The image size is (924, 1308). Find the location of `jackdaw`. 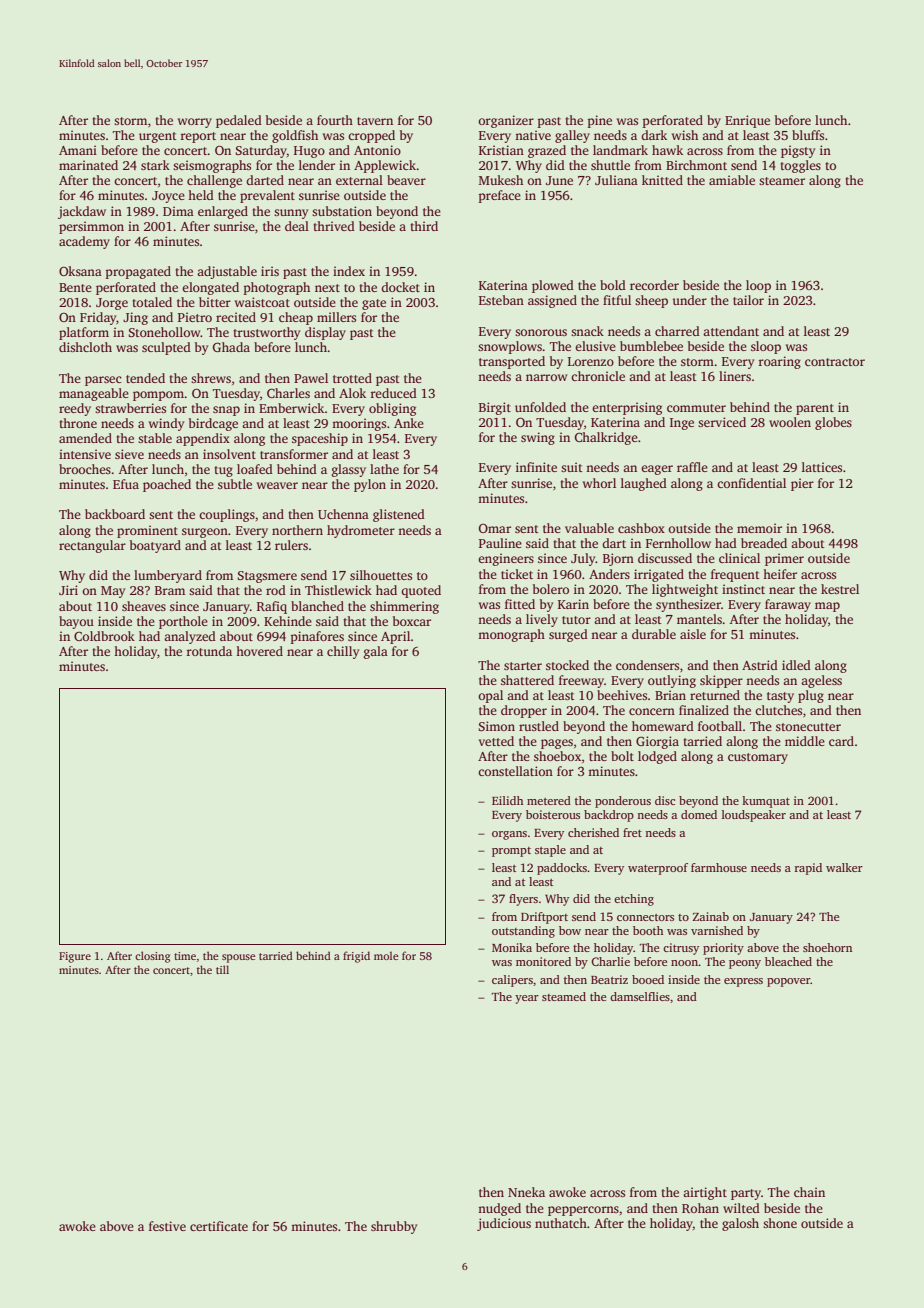

jackdaw is located at coordinates (82, 212).
